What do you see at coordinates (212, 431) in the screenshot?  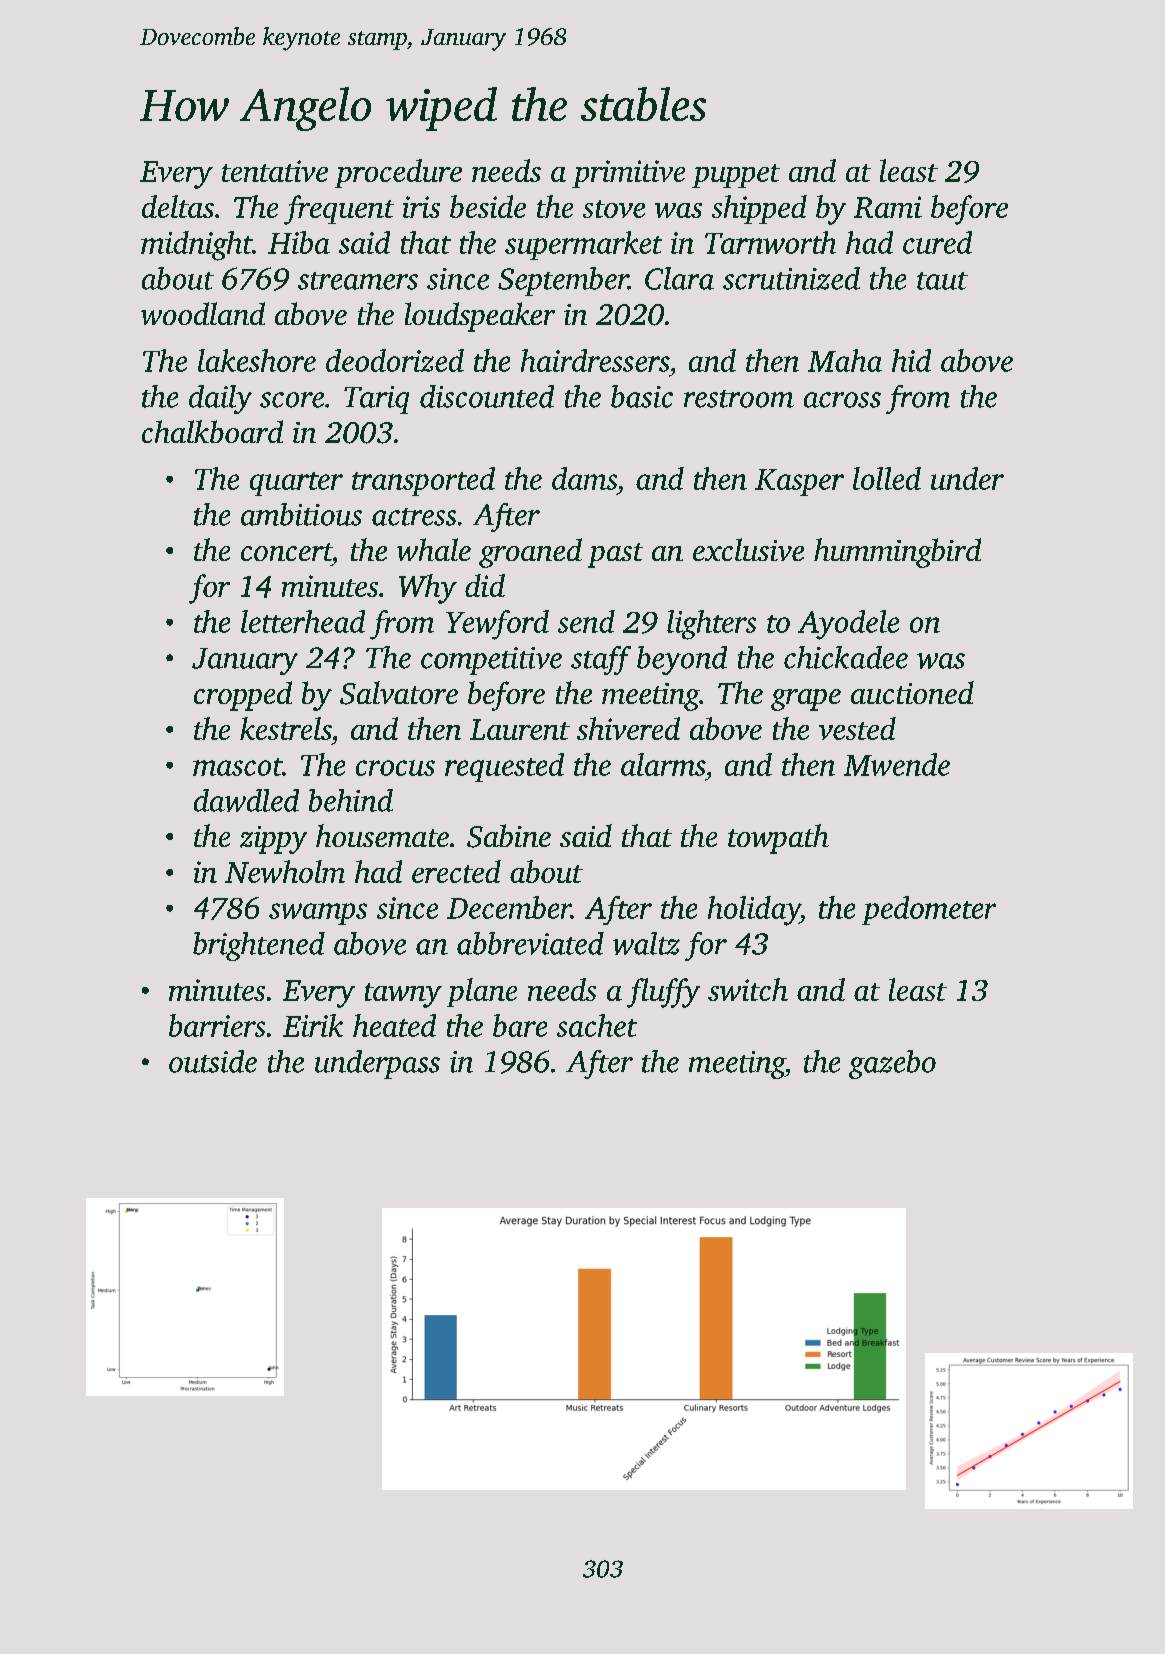 I see `chalkboard` at bounding box center [212, 431].
